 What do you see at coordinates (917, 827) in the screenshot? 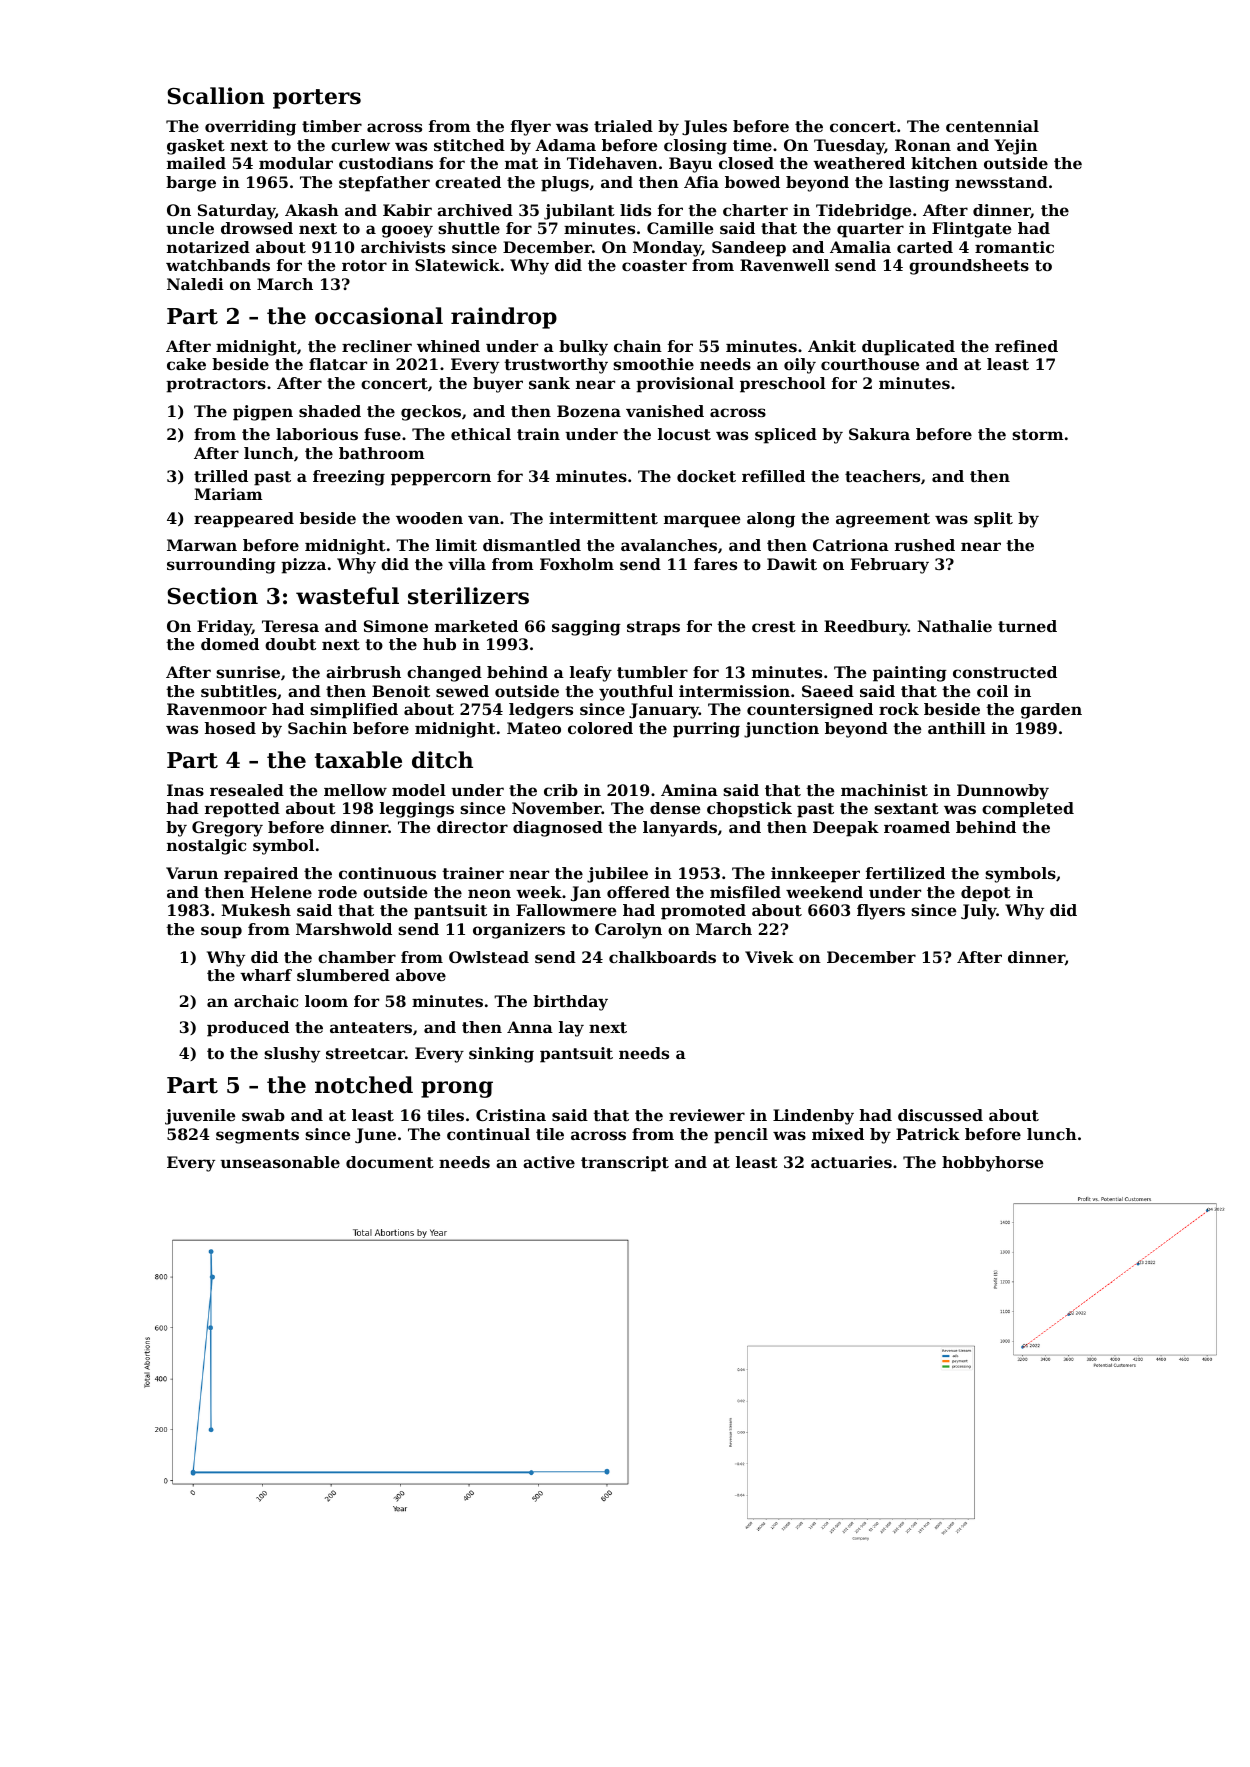
I see `roamed` at bounding box center [917, 827].
